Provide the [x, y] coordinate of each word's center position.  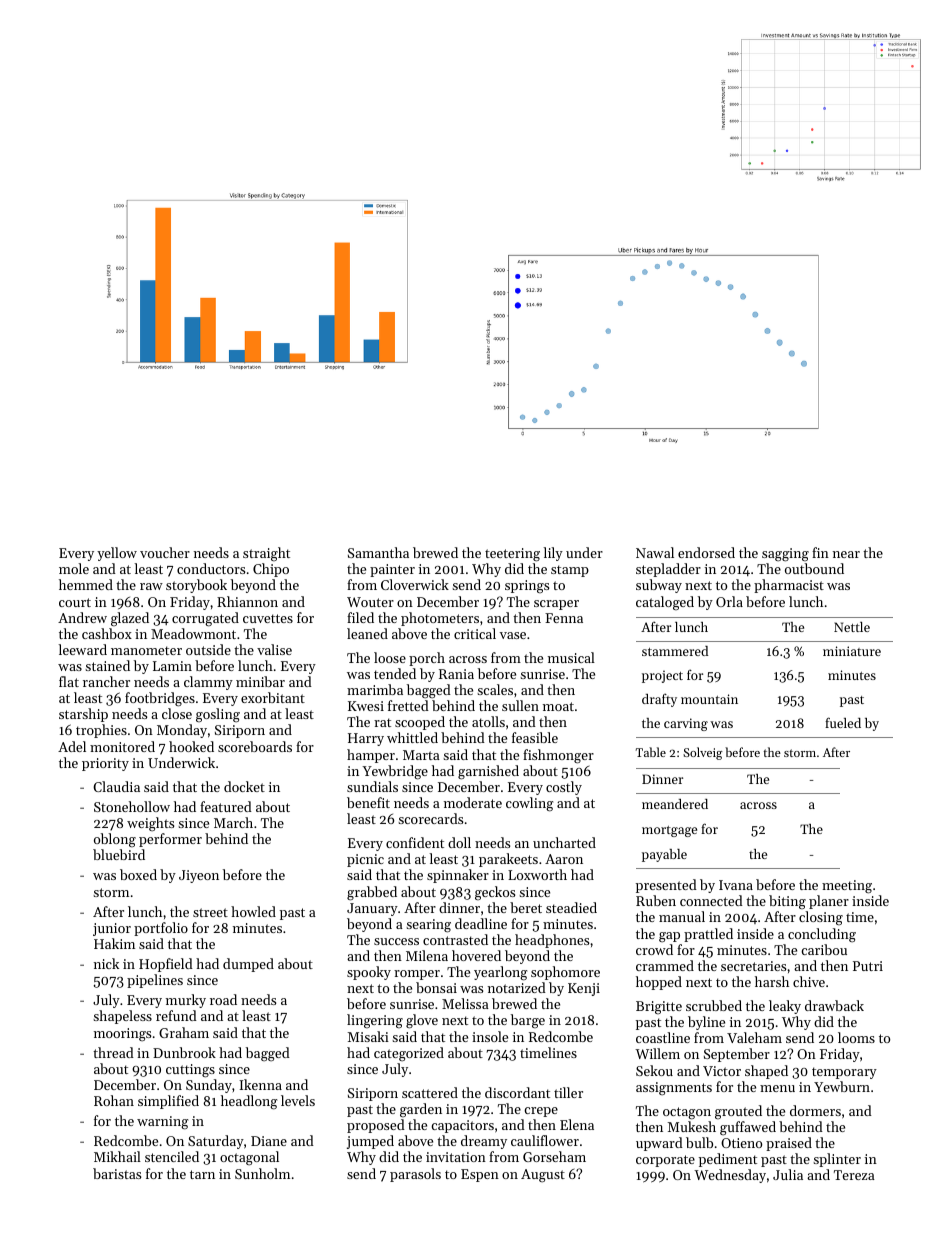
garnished [488, 772]
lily [553, 554]
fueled [843, 722]
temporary [844, 1073]
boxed [138, 874]
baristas [117, 1173]
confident [415, 842]
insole [490, 1036]
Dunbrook [184, 1052]
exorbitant [273, 697]
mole [74, 568]
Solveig [703, 753]
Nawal [655, 552]
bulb [699, 1142]
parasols [415, 1175]
